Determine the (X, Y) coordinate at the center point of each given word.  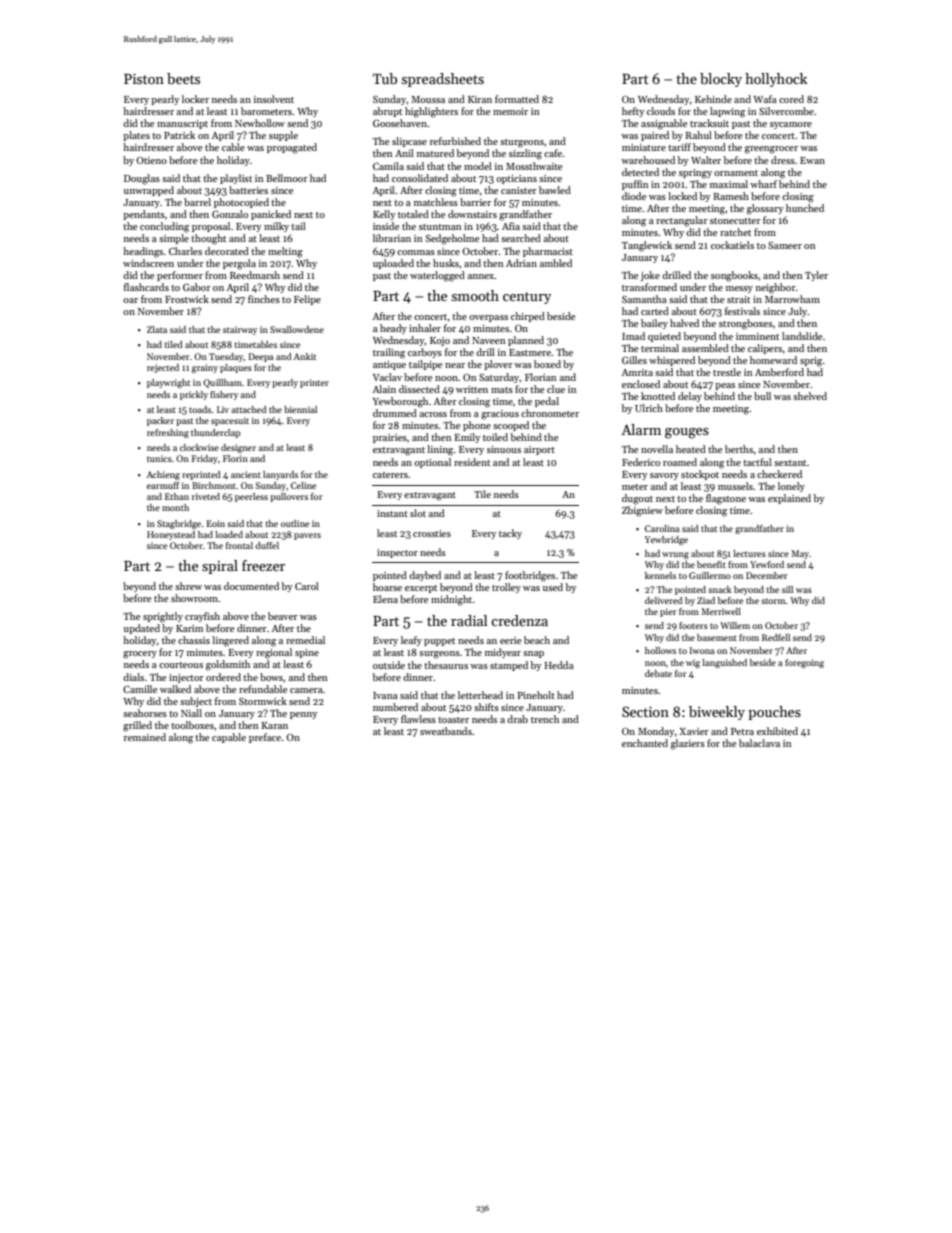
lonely (791, 487)
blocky (721, 80)
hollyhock (776, 80)
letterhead (480, 695)
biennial (300, 409)
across (433, 414)
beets (183, 78)
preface (265, 738)
